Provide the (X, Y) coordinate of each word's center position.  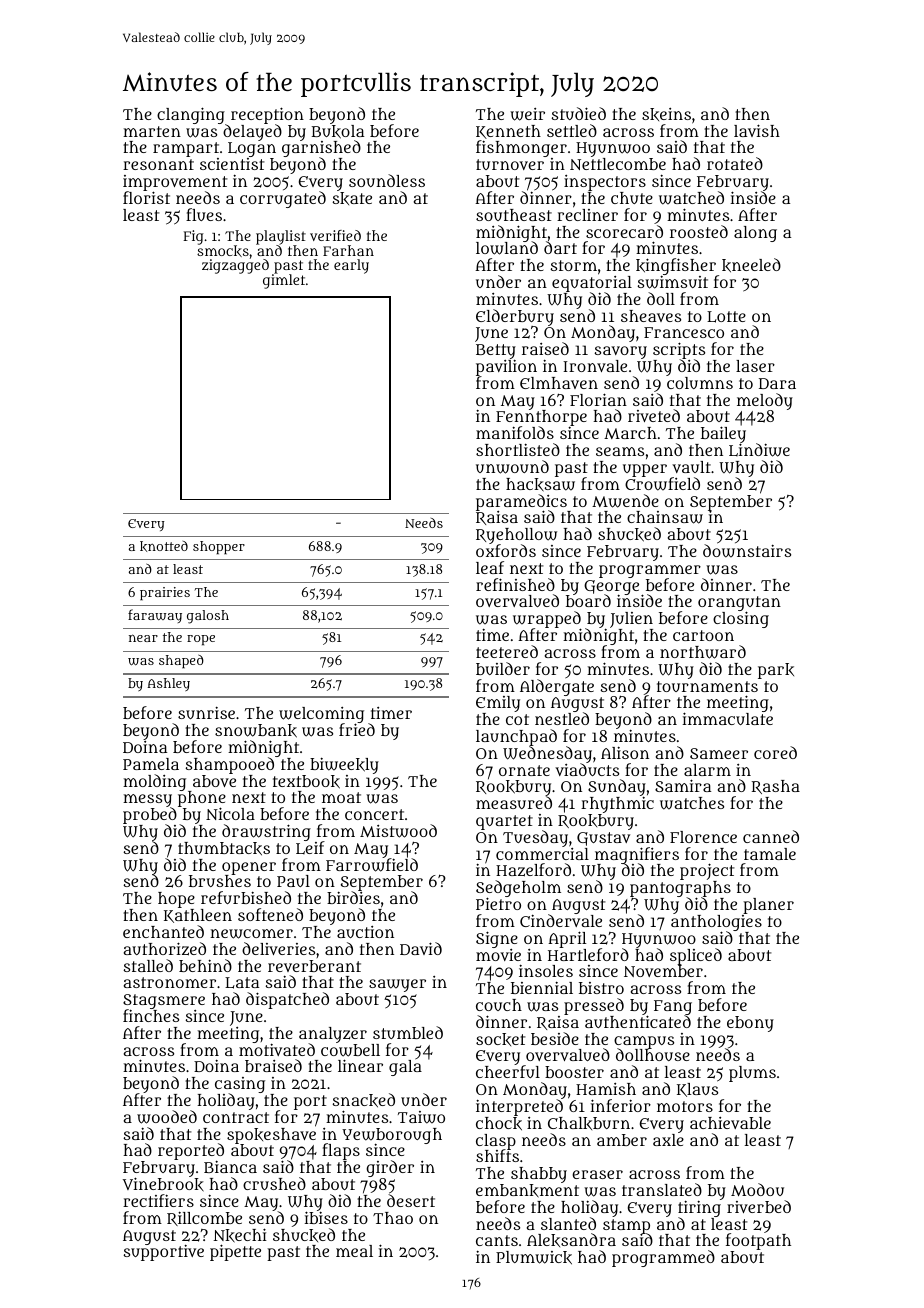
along (755, 234)
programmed (663, 1258)
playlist (281, 237)
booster (574, 1072)
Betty (496, 352)
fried (357, 730)
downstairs (747, 551)
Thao (393, 1218)
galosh (208, 617)
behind (205, 965)
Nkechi (240, 1235)
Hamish (606, 1089)
